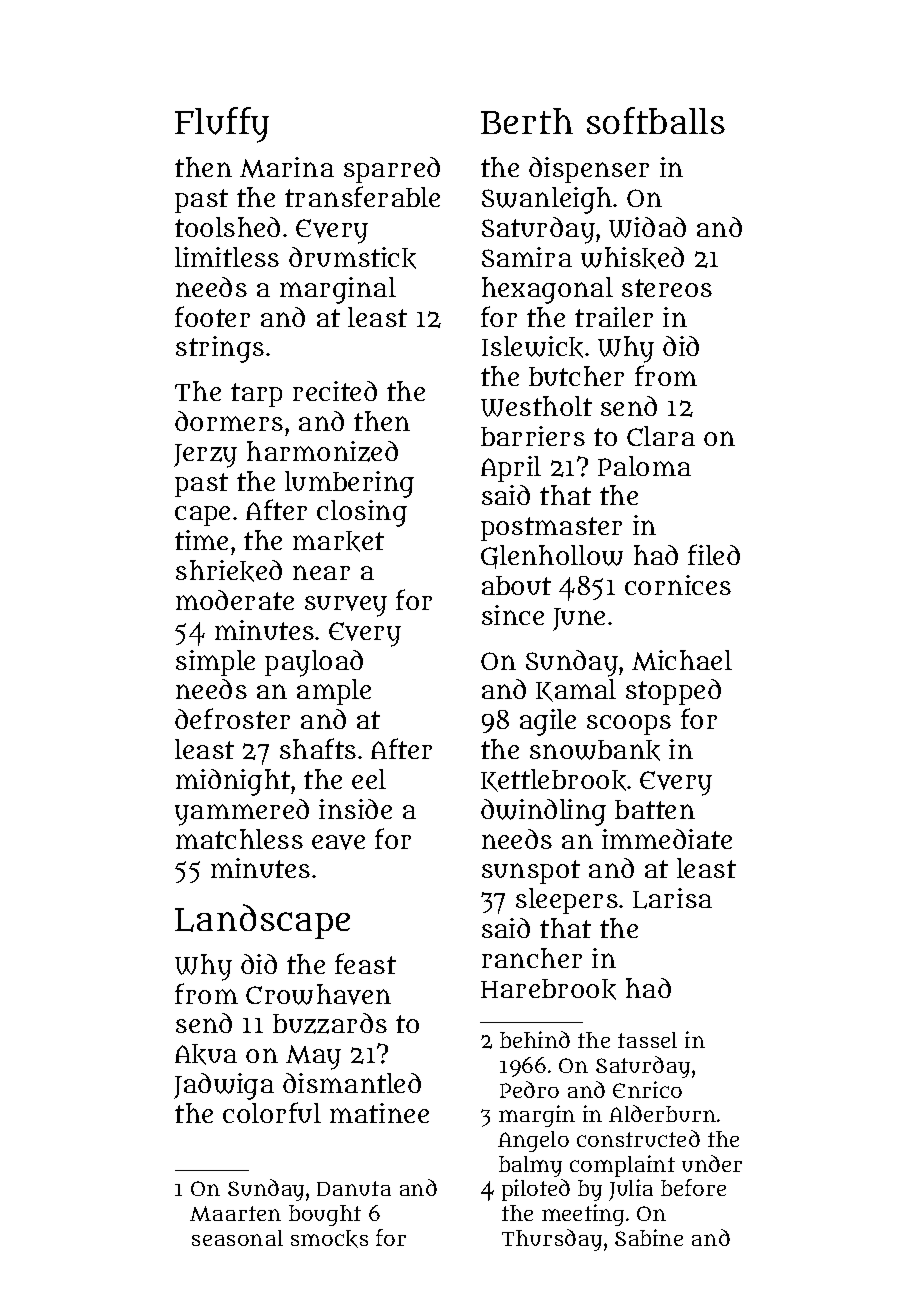  I want to click on Fluffy, so click(222, 125).
